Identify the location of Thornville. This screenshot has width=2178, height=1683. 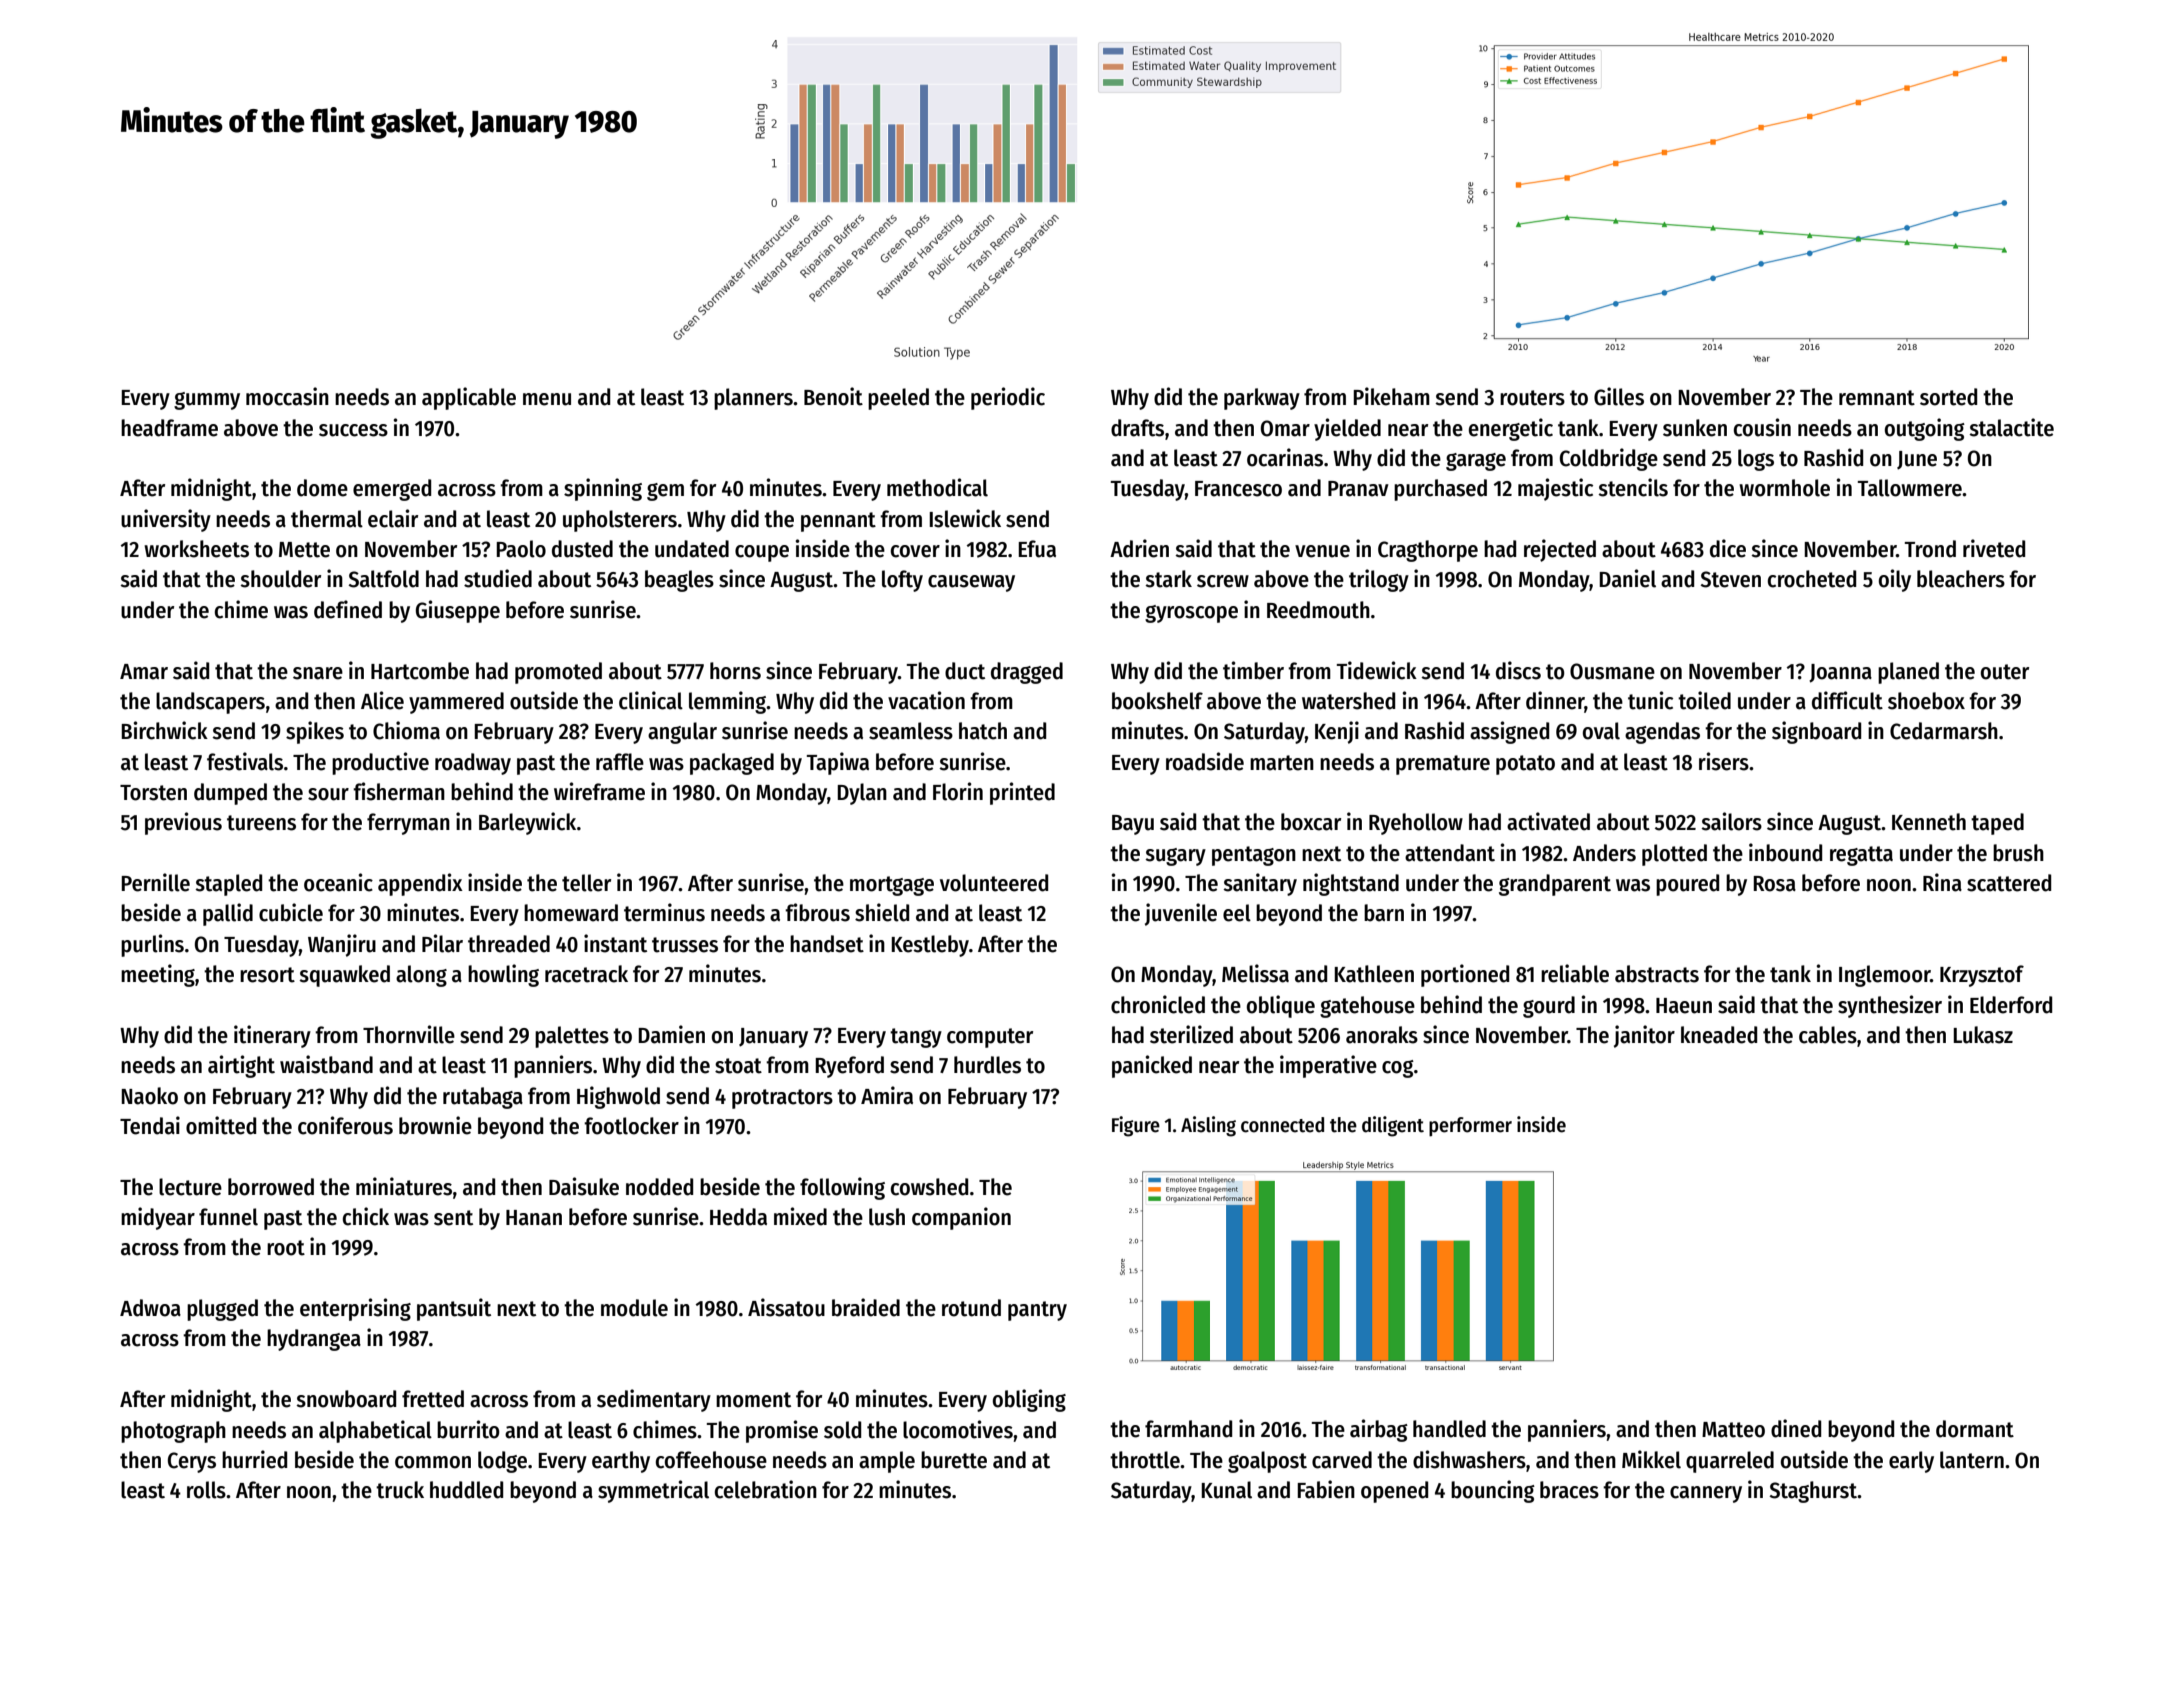
(409, 1034).
